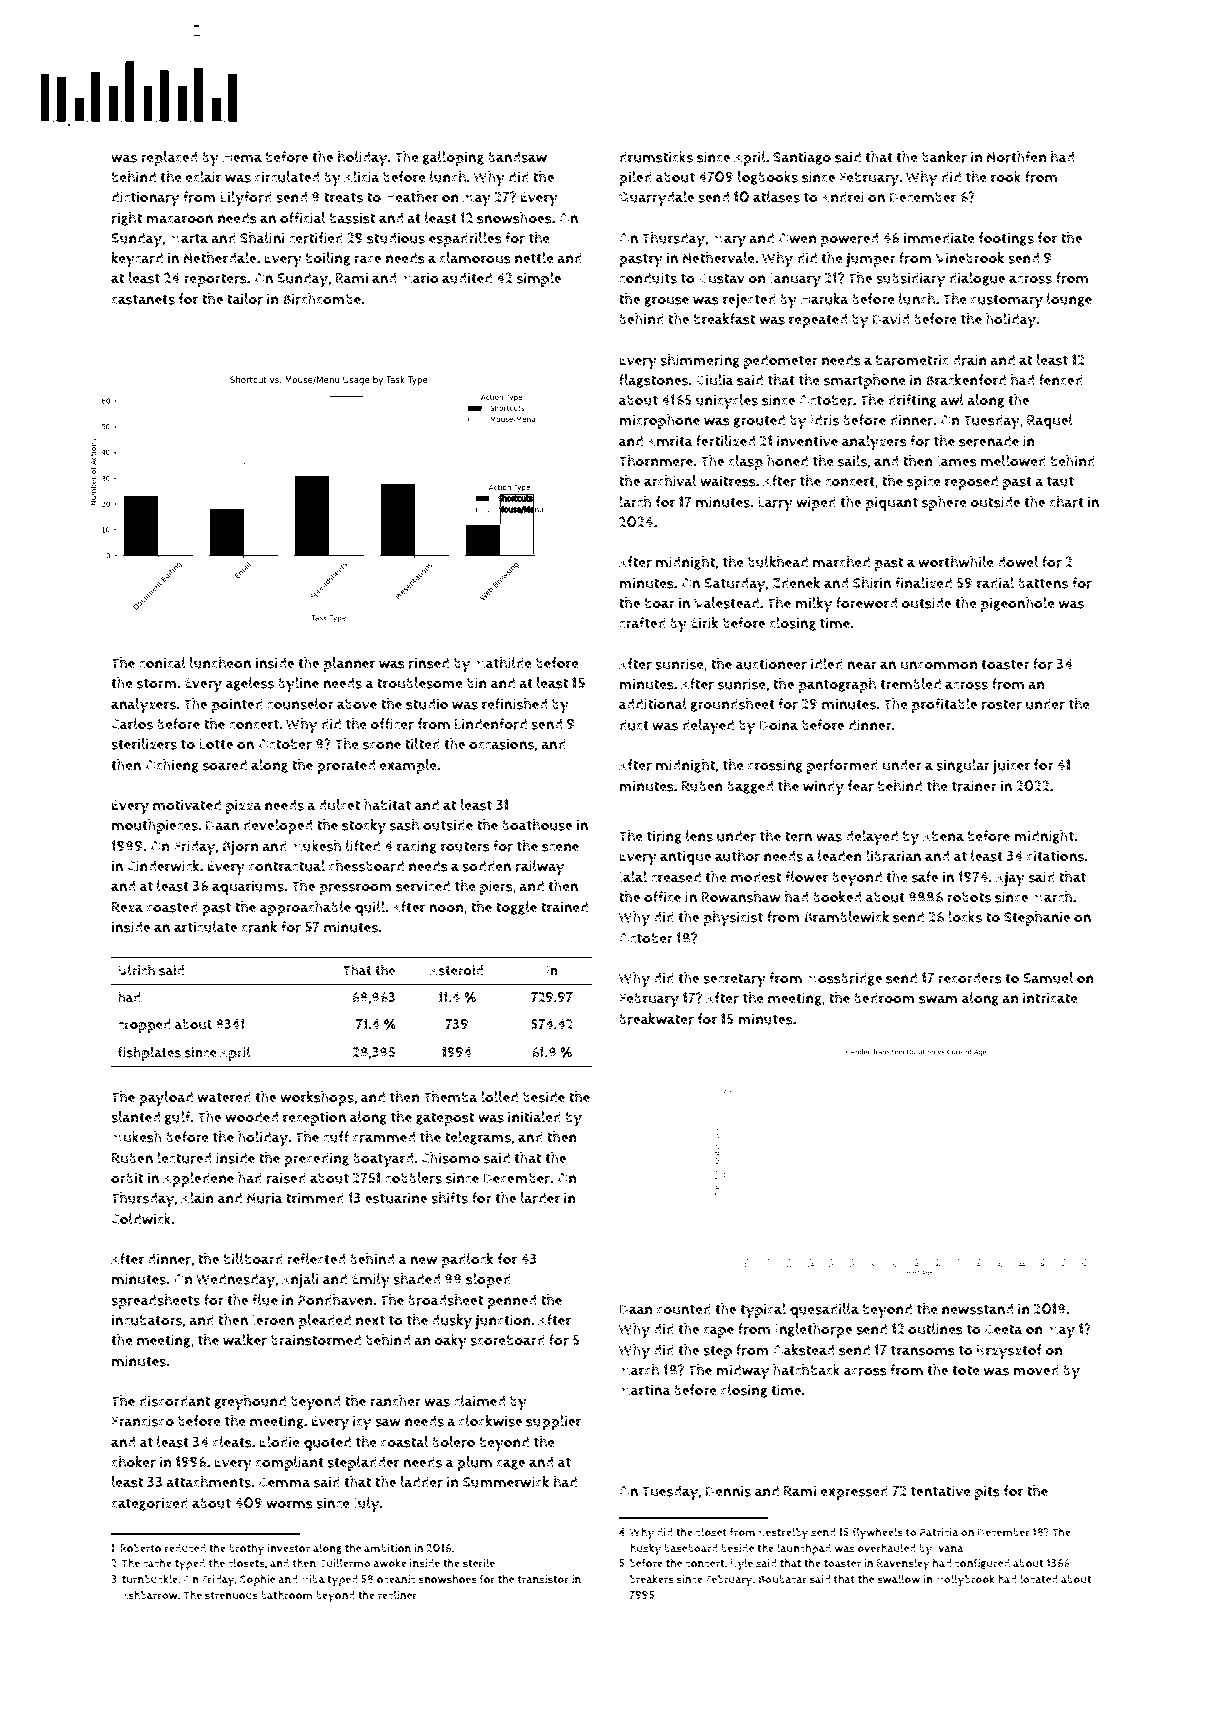  What do you see at coordinates (652, 1579) in the page?
I see `breakers` at bounding box center [652, 1579].
